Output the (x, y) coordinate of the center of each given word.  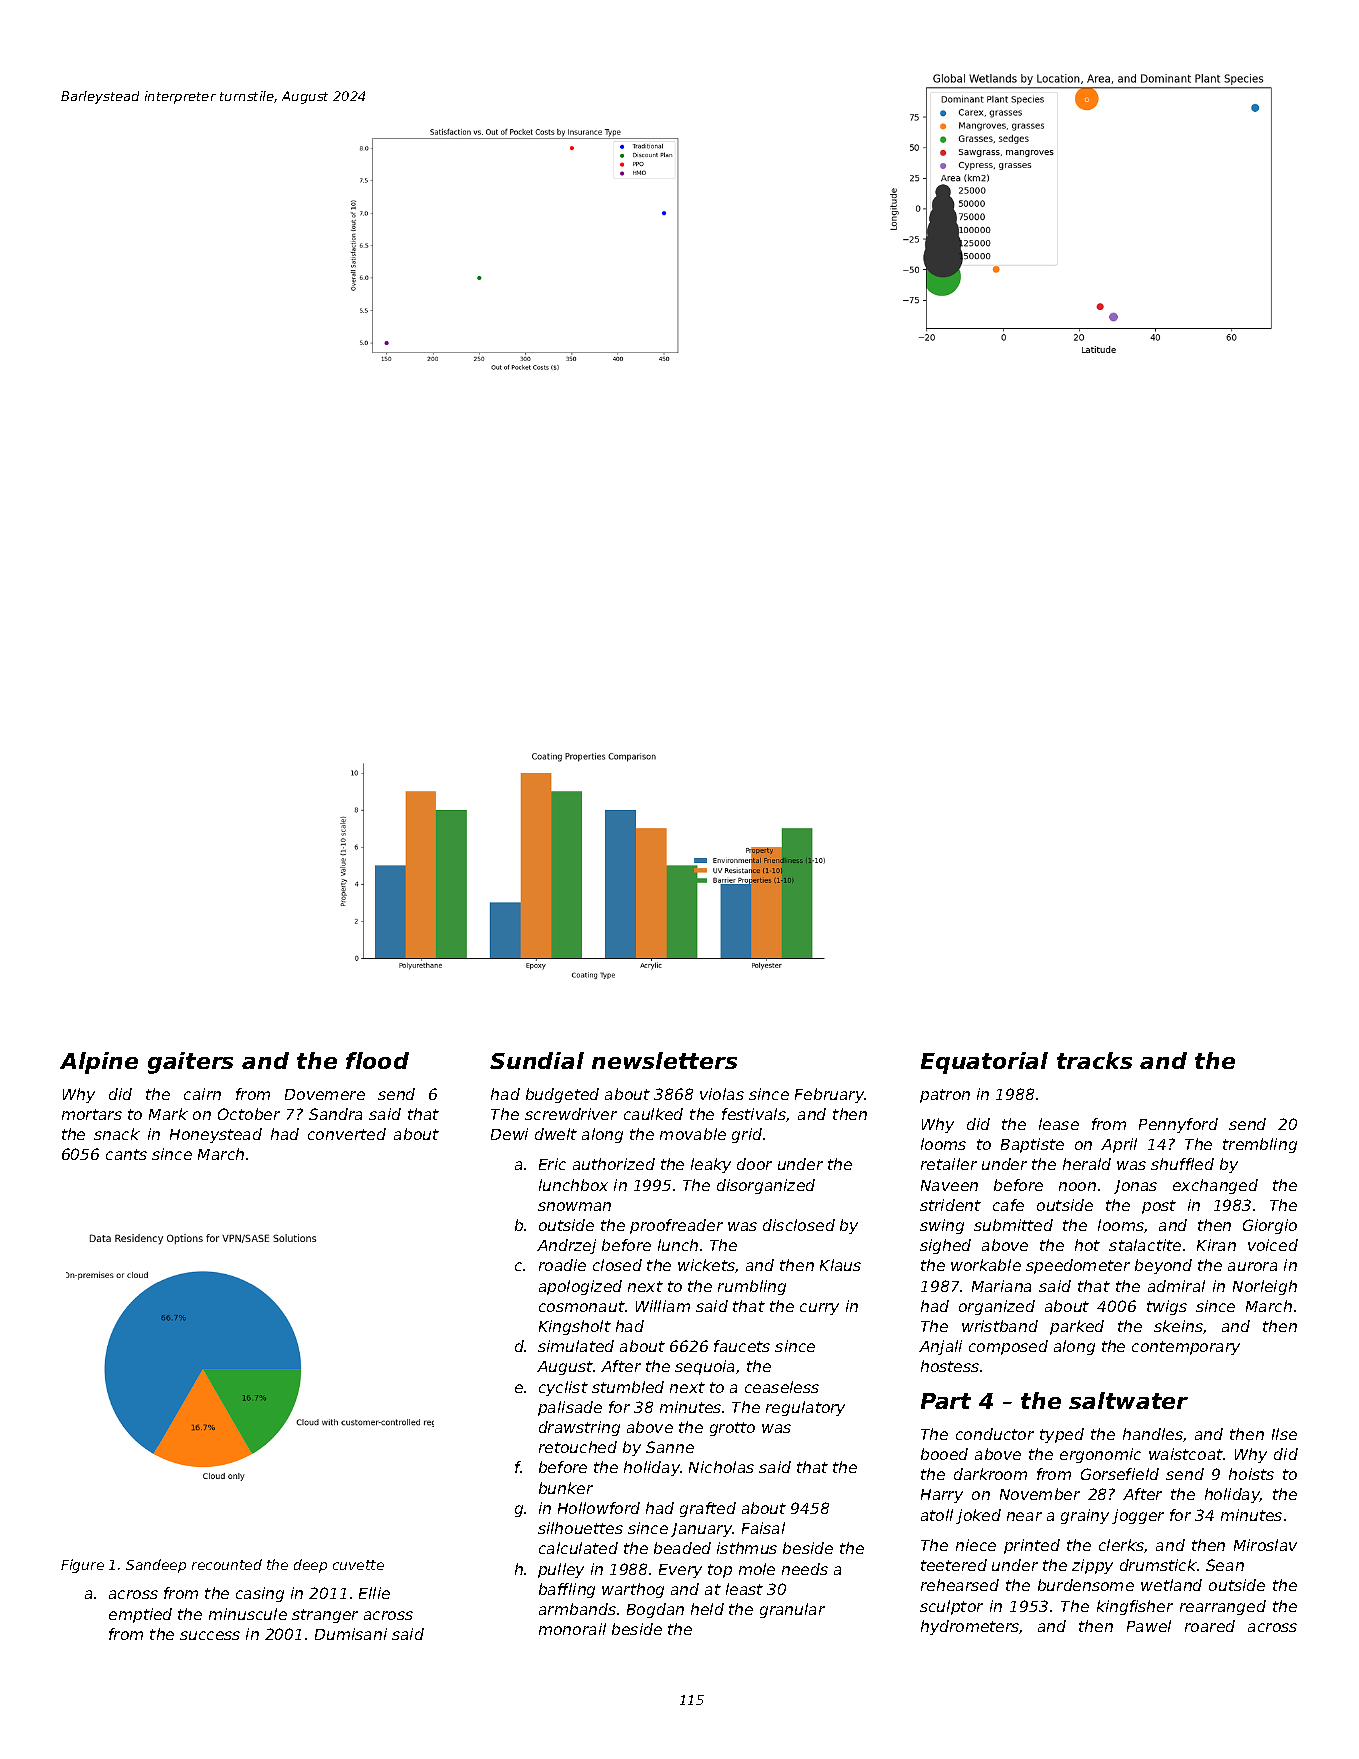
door (754, 1164)
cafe (1008, 1205)
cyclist (563, 1388)
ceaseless (782, 1387)
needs (805, 1569)
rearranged (1223, 1607)
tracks (1094, 1060)
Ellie (374, 1593)
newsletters (664, 1060)
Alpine (99, 1063)
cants (126, 1154)
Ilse (1284, 1434)
